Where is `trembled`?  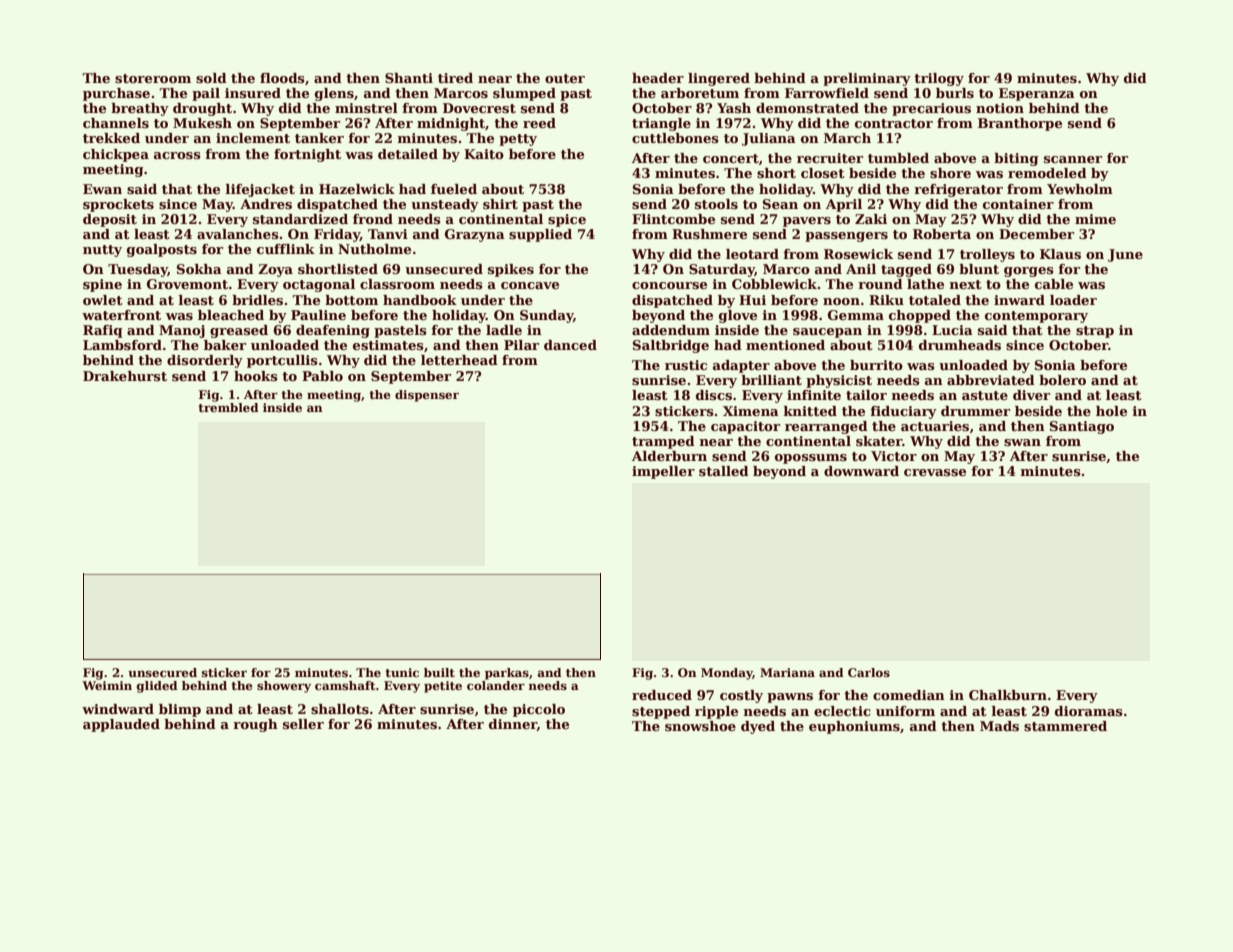
trembled is located at coordinates (228, 407).
